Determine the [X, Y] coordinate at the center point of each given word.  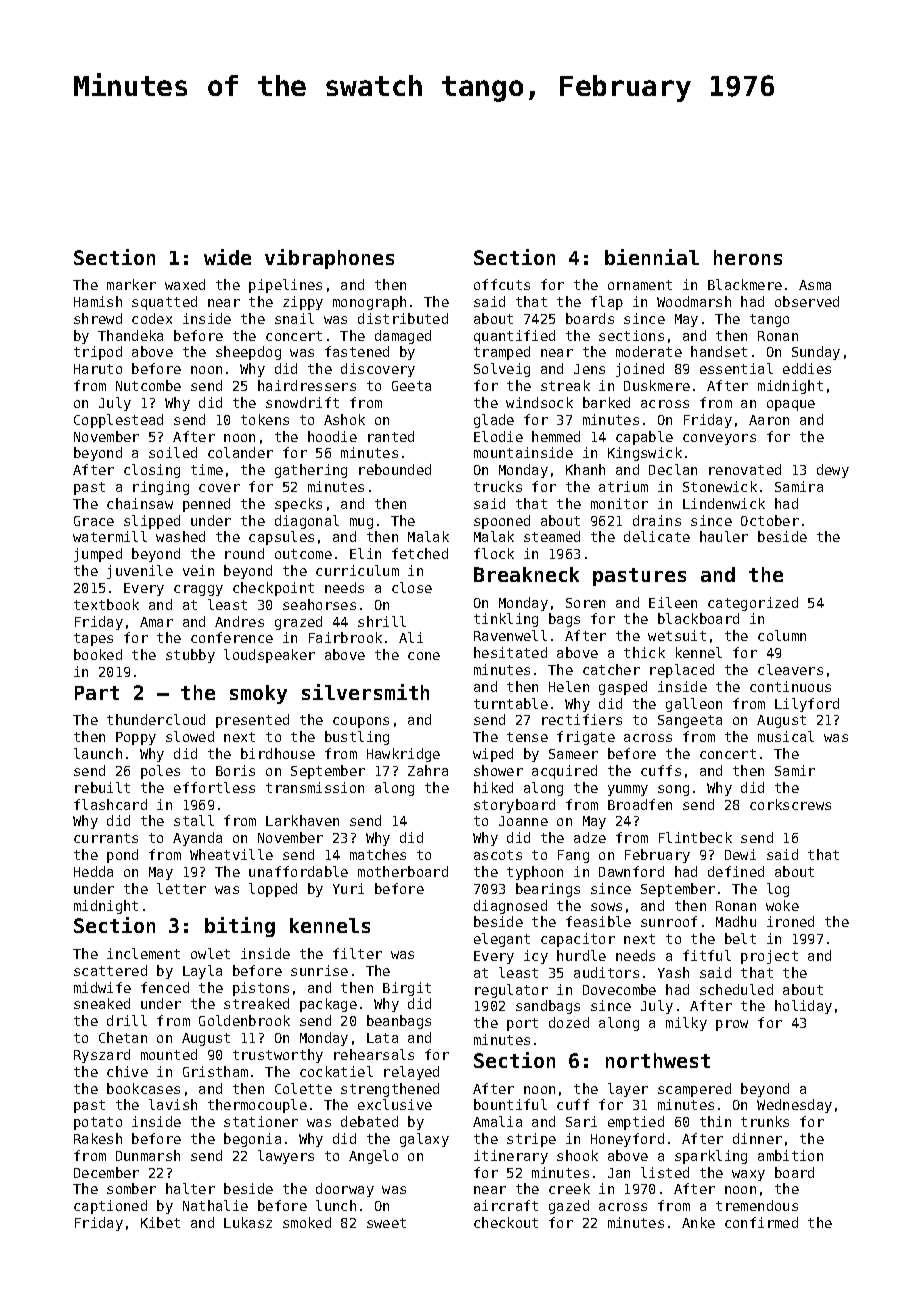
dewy [833, 471]
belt [740, 938]
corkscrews [790, 804]
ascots [498, 855]
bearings [548, 890]
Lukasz [248, 1222]
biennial [652, 257]
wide [227, 257]
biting [240, 927]
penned [206, 505]
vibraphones [329, 259]
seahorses [319, 604]
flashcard [110, 804]
